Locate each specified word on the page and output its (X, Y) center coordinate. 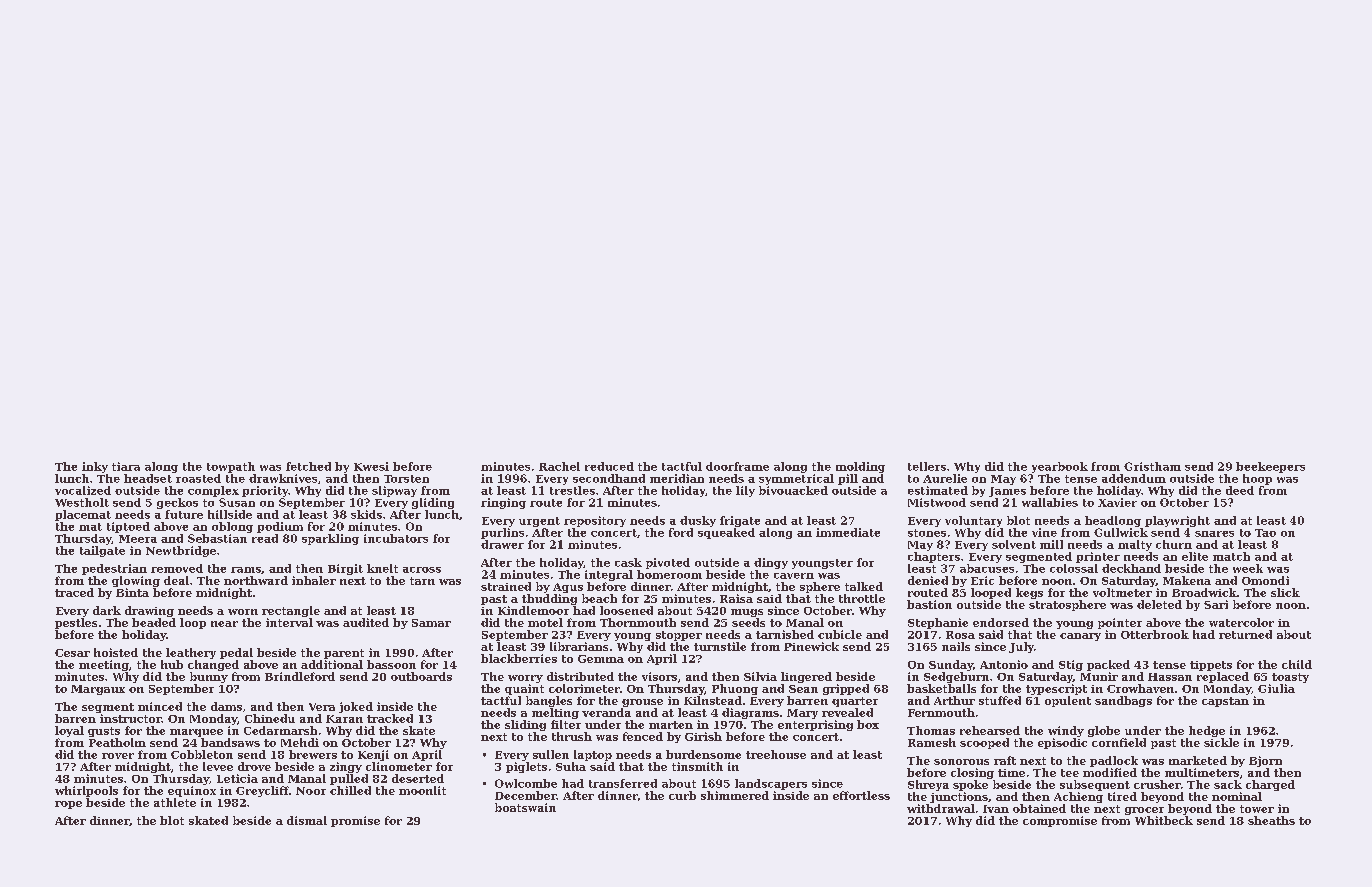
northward (256, 580)
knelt (382, 568)
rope (68, 805)
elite (1195, 556)
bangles (549, 701)
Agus (568, 588)
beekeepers (1270, 467)
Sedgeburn (956, 677)
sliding (525, 725)
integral (609, 575)
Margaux (98, 690)
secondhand (609, 478)
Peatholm (117, 742)
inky (95, 467)
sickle (1221, 742)
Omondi (1265, 580)
